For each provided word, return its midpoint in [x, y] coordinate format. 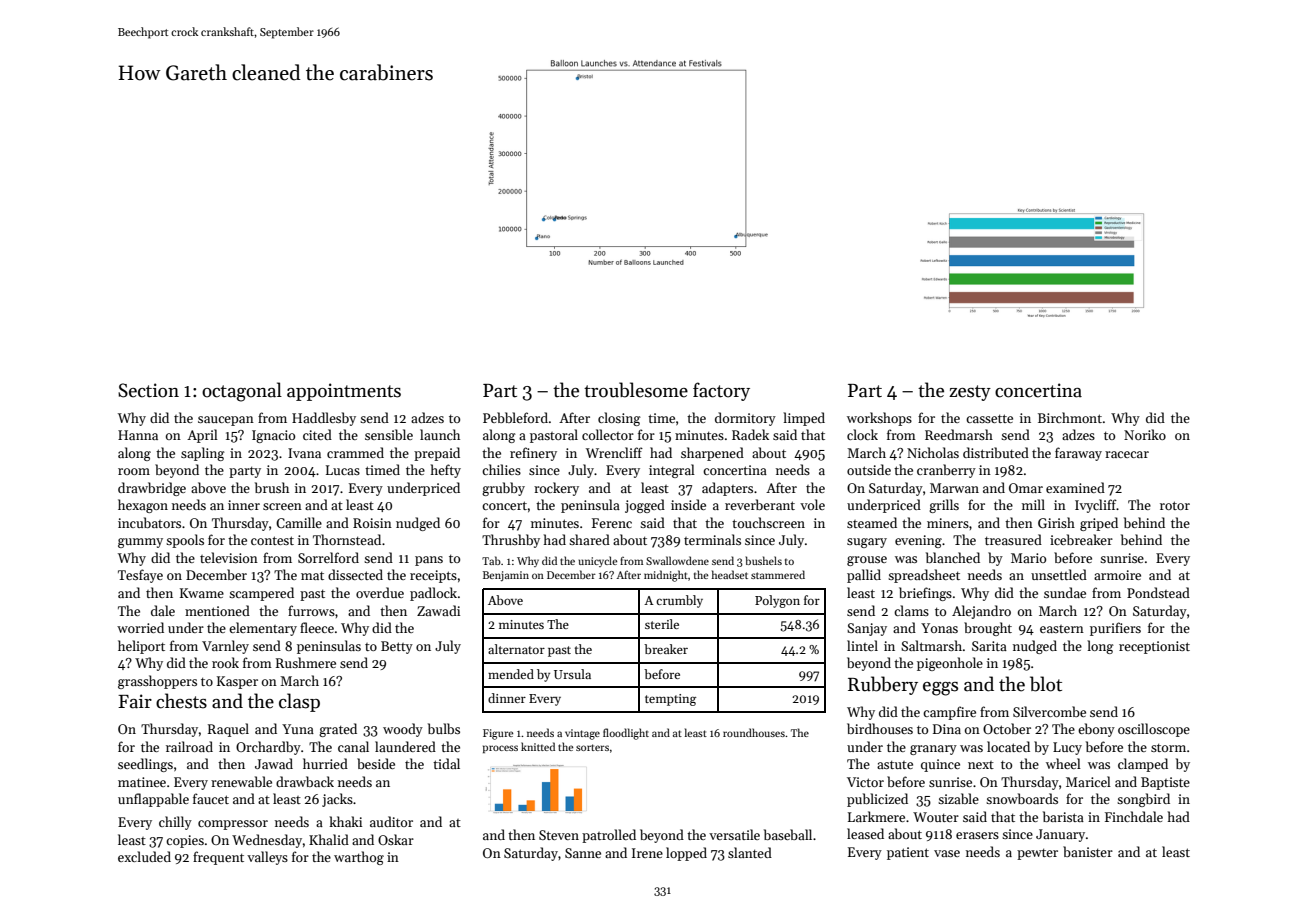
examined [1075, 487]
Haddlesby [324, 419]
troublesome [636, 390]
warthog [359, 858]
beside [376, 763]
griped [1099, 524]
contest [272, 540]
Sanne [583, 853]
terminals [712, 539]
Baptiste [1165, 783]
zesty [970, 393]
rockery [556, 489]
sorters [592, 747]
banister [1088, 851]
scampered [261, 594]
